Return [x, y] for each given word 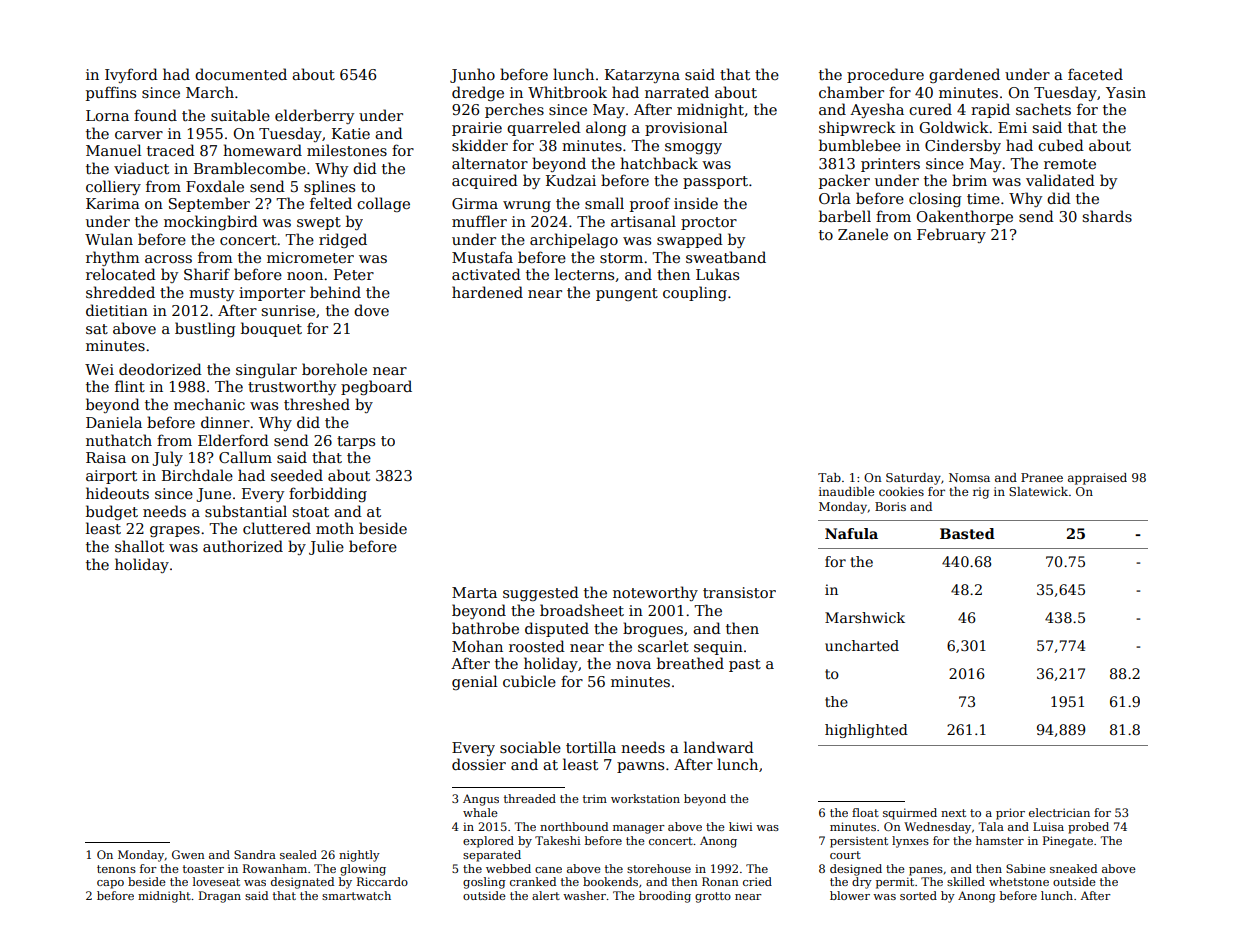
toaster [203, 869]
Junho [472, 75]
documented [241, 74]
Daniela [114, 422]
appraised [1097, 479]
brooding [665, 897]
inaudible [846, 491]
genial [474, 682]
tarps [356, 442]
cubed [1061, 145]
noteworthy [655, 593]
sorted [918, 895]
